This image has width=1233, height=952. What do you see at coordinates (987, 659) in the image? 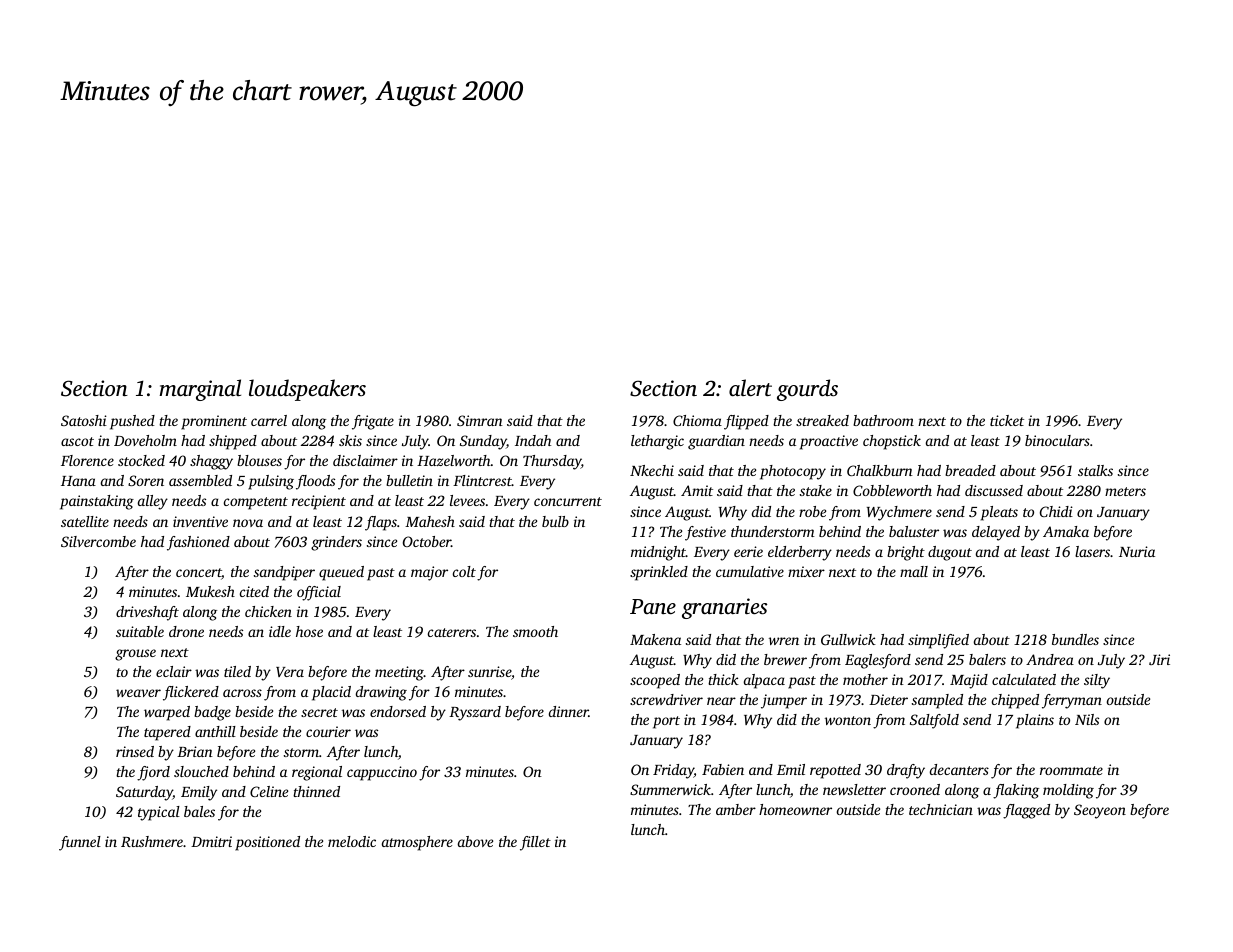
I see `balers` at bounding box center [987, 659].
